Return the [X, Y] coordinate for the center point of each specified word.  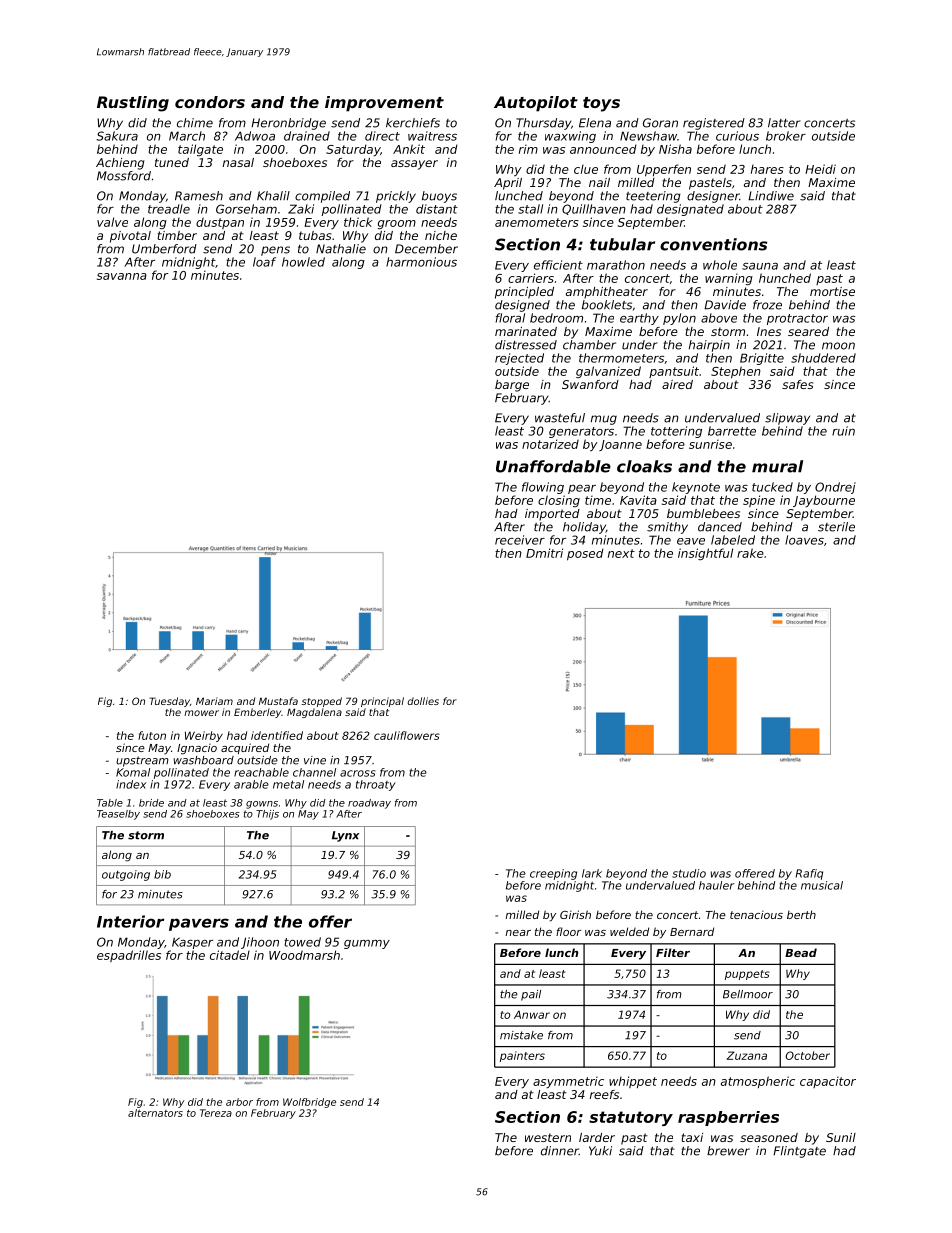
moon [838, 346]
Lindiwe [771, 196]
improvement [384, 104]
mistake [521, 1035]
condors [210, 102]
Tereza [216, 1113]
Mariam [214, 701]
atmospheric [758, 1082]
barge [512, 386]
